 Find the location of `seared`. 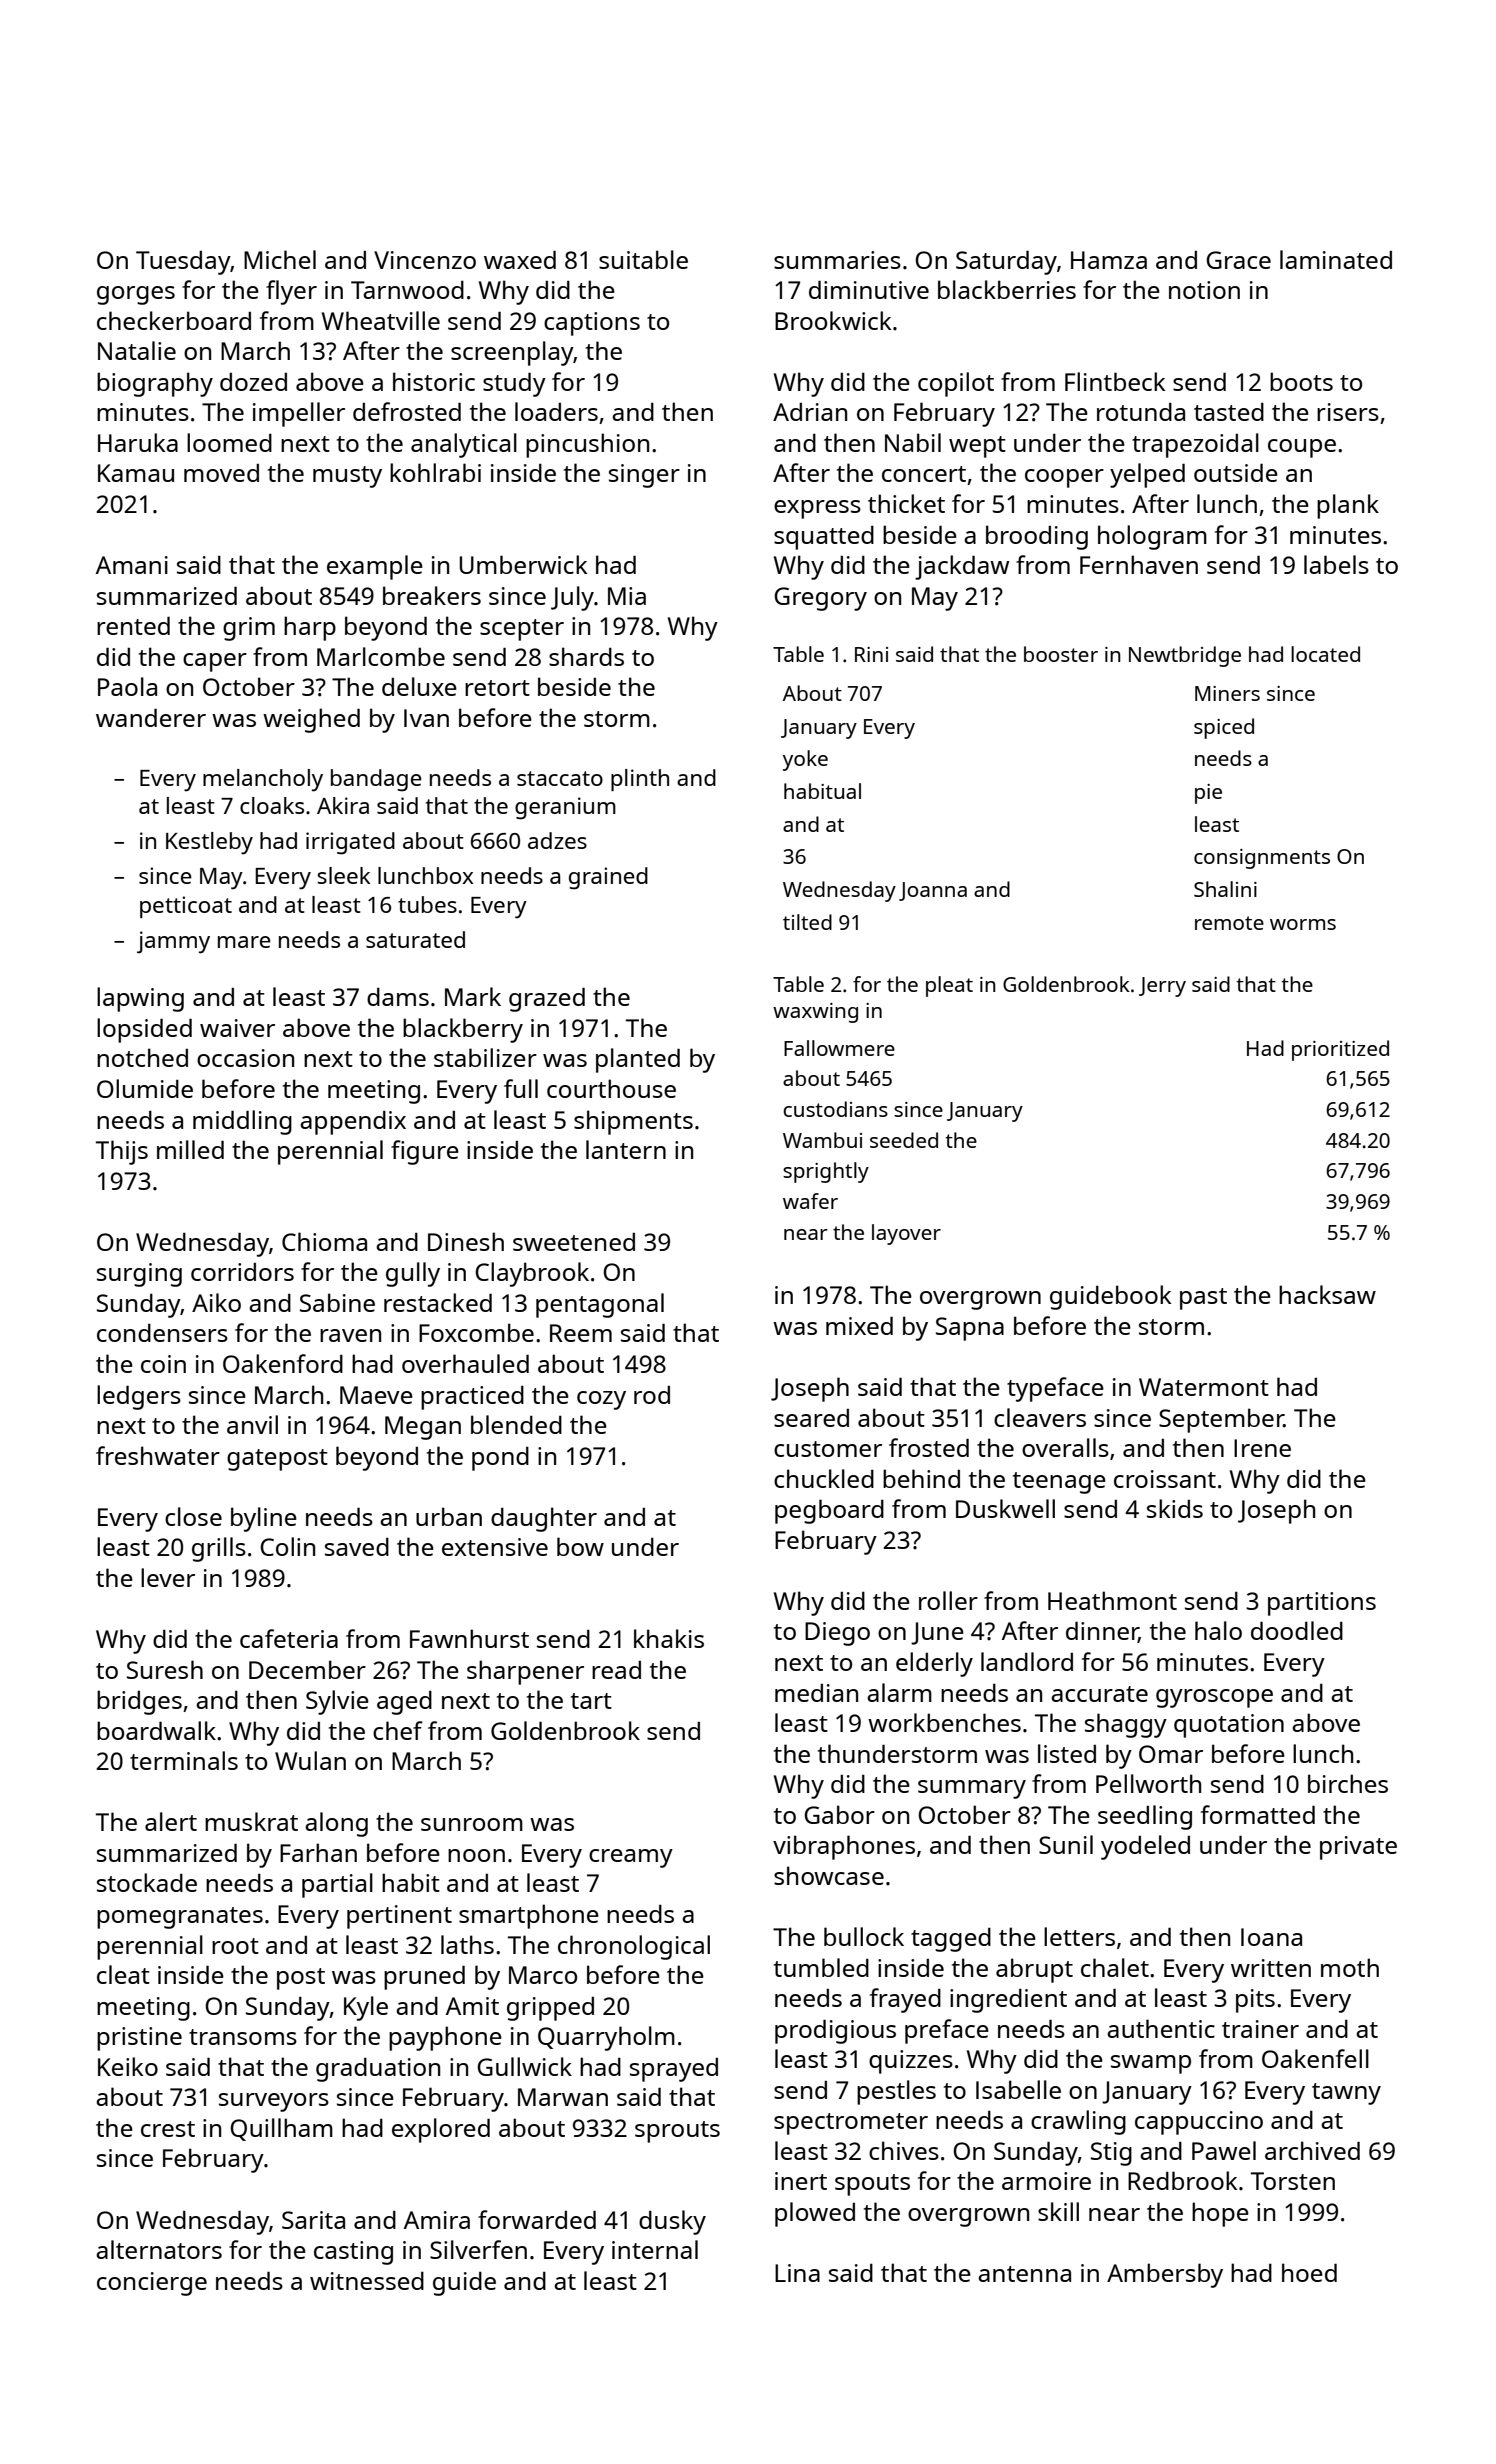

seared is located at coordinates (811, 1418).
